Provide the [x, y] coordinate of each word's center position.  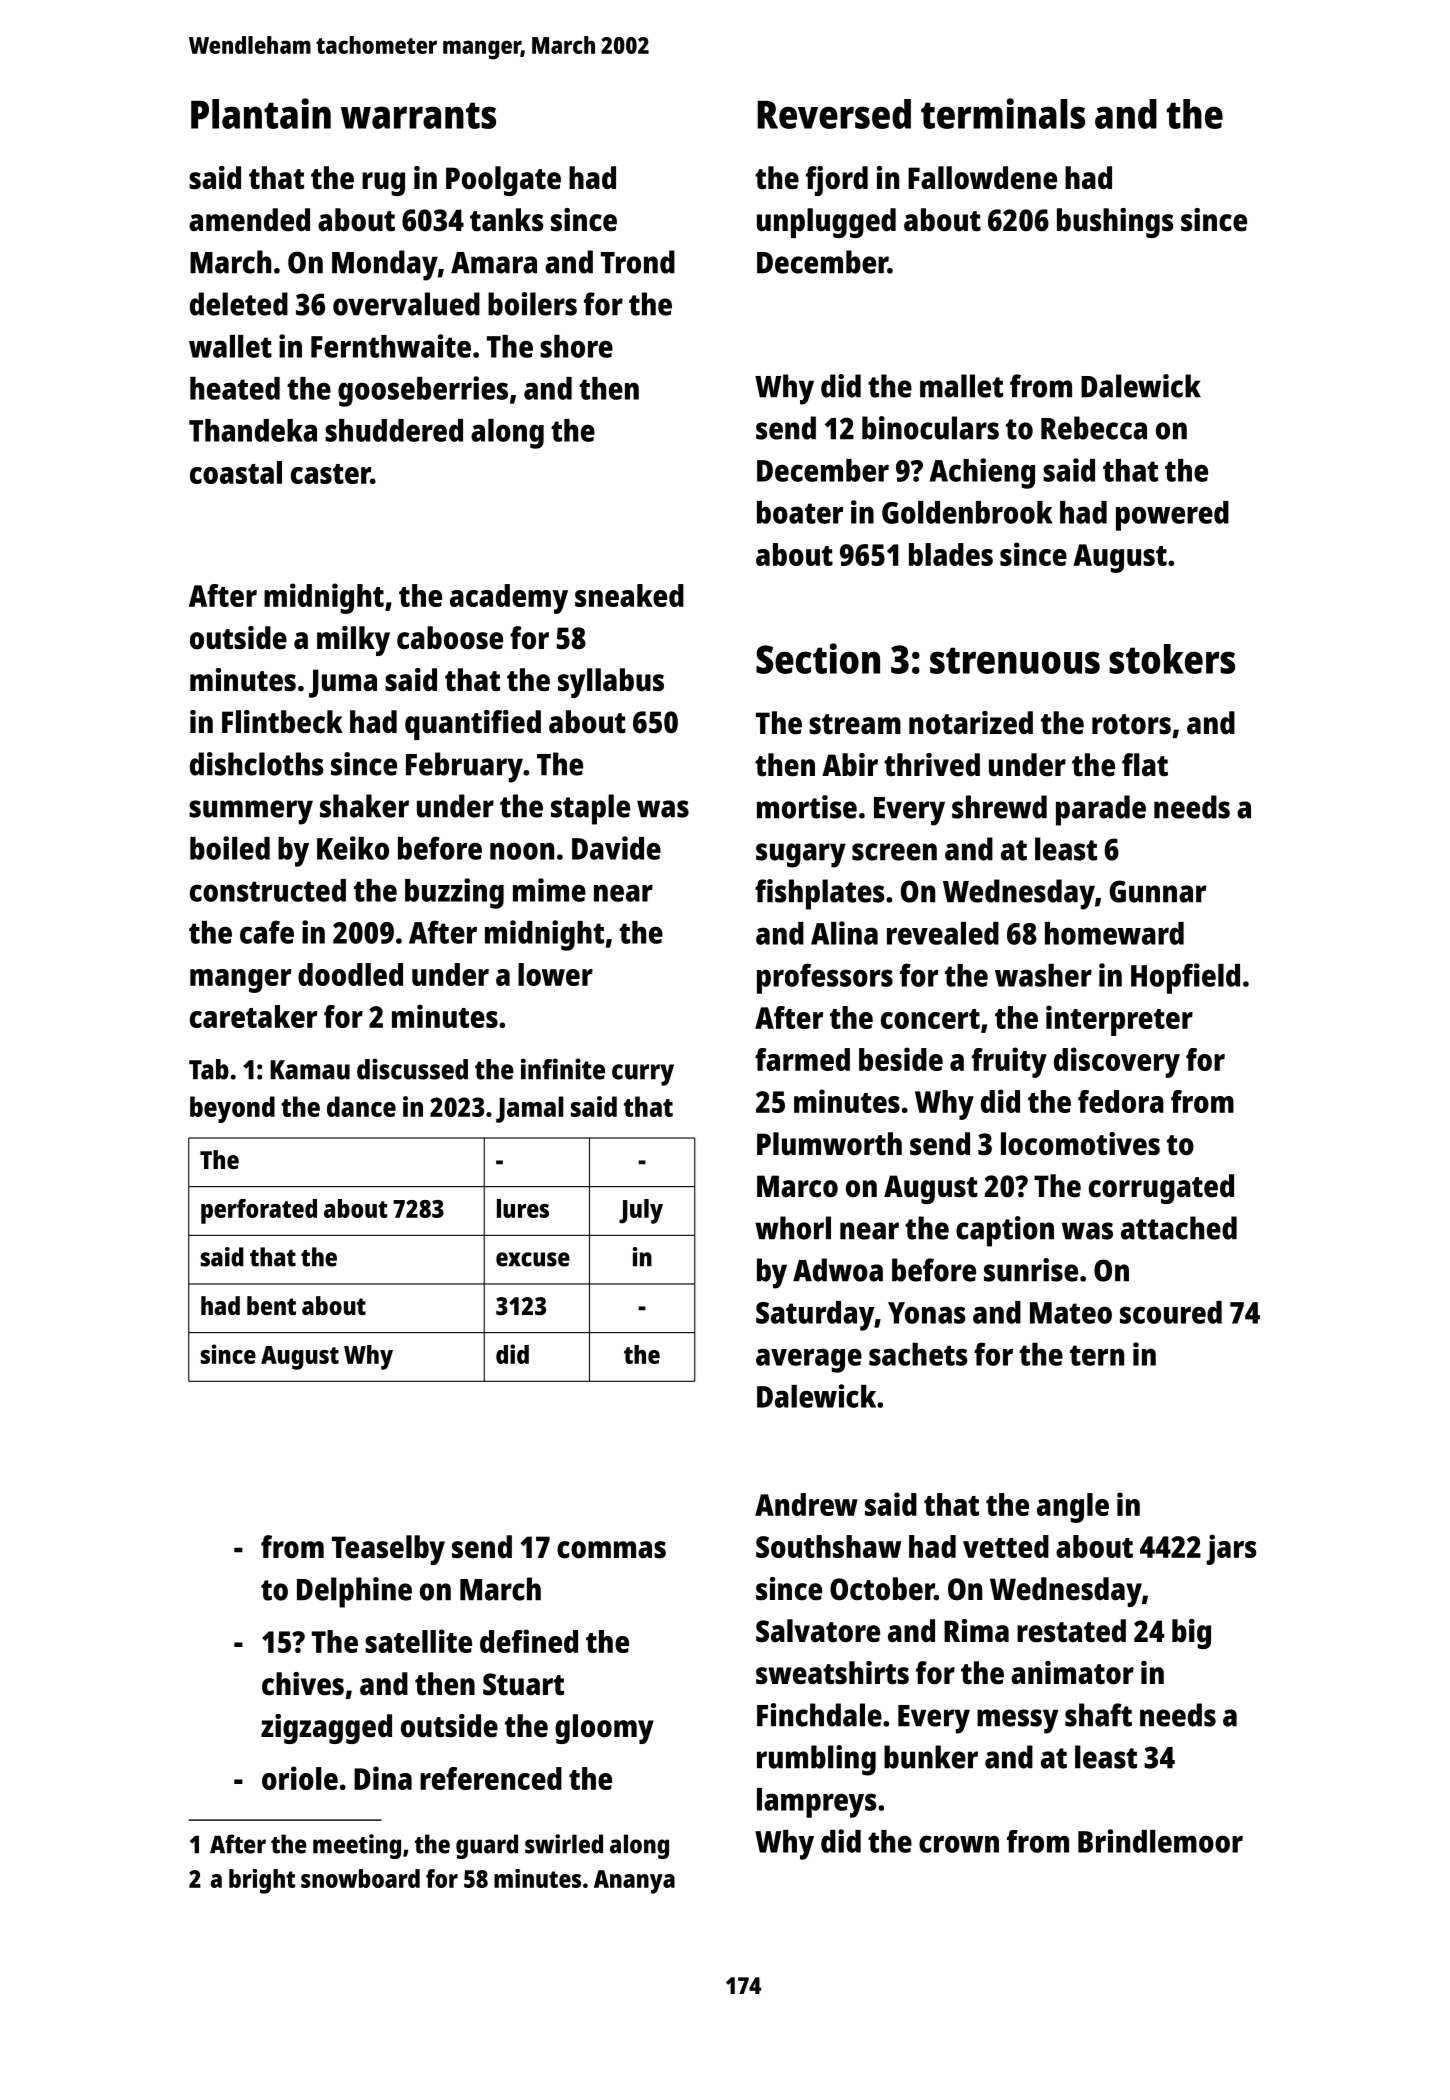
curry [643, 1075]
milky [353, 641]
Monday [385, 265]
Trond [638, 262]
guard [487, 1846]
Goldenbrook [967, 512]
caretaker [253, 1016]
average [809, 1360]
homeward [1114, 933]
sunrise [1031, 1270]
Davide [616, 848]
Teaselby [388, 1550]
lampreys [817, 1803]
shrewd [999, 807]
